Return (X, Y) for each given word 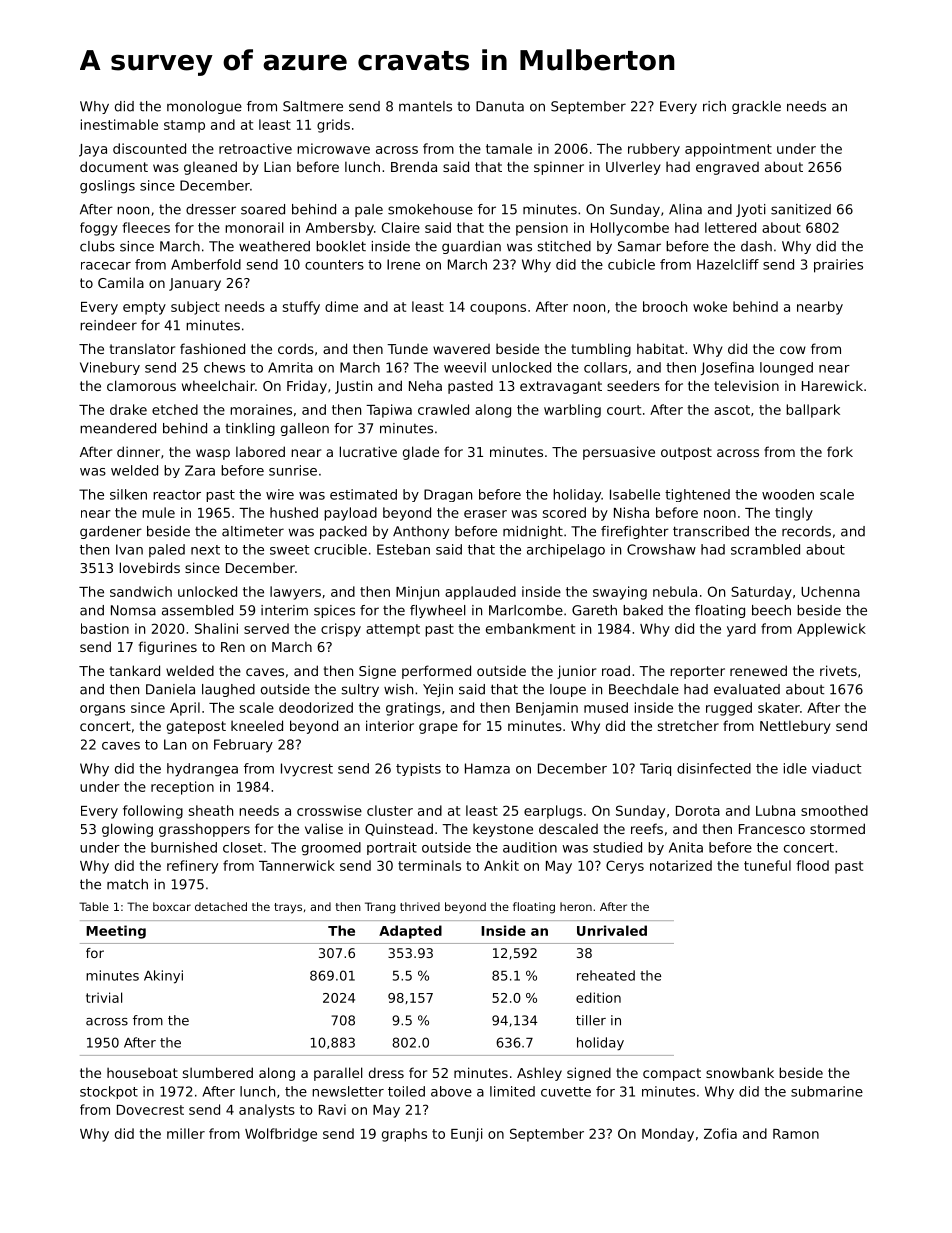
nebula (675, 591)
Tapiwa (389, 411)
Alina (685, 209)
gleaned (210, 168)
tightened (697, 495)
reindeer (108, 325)
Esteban (403, 549)
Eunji (467, 1135)
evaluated (747, 689)
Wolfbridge (281, 1135)
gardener (111, 532)
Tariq (655, 769)
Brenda (414, 166)
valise (324, 828)
